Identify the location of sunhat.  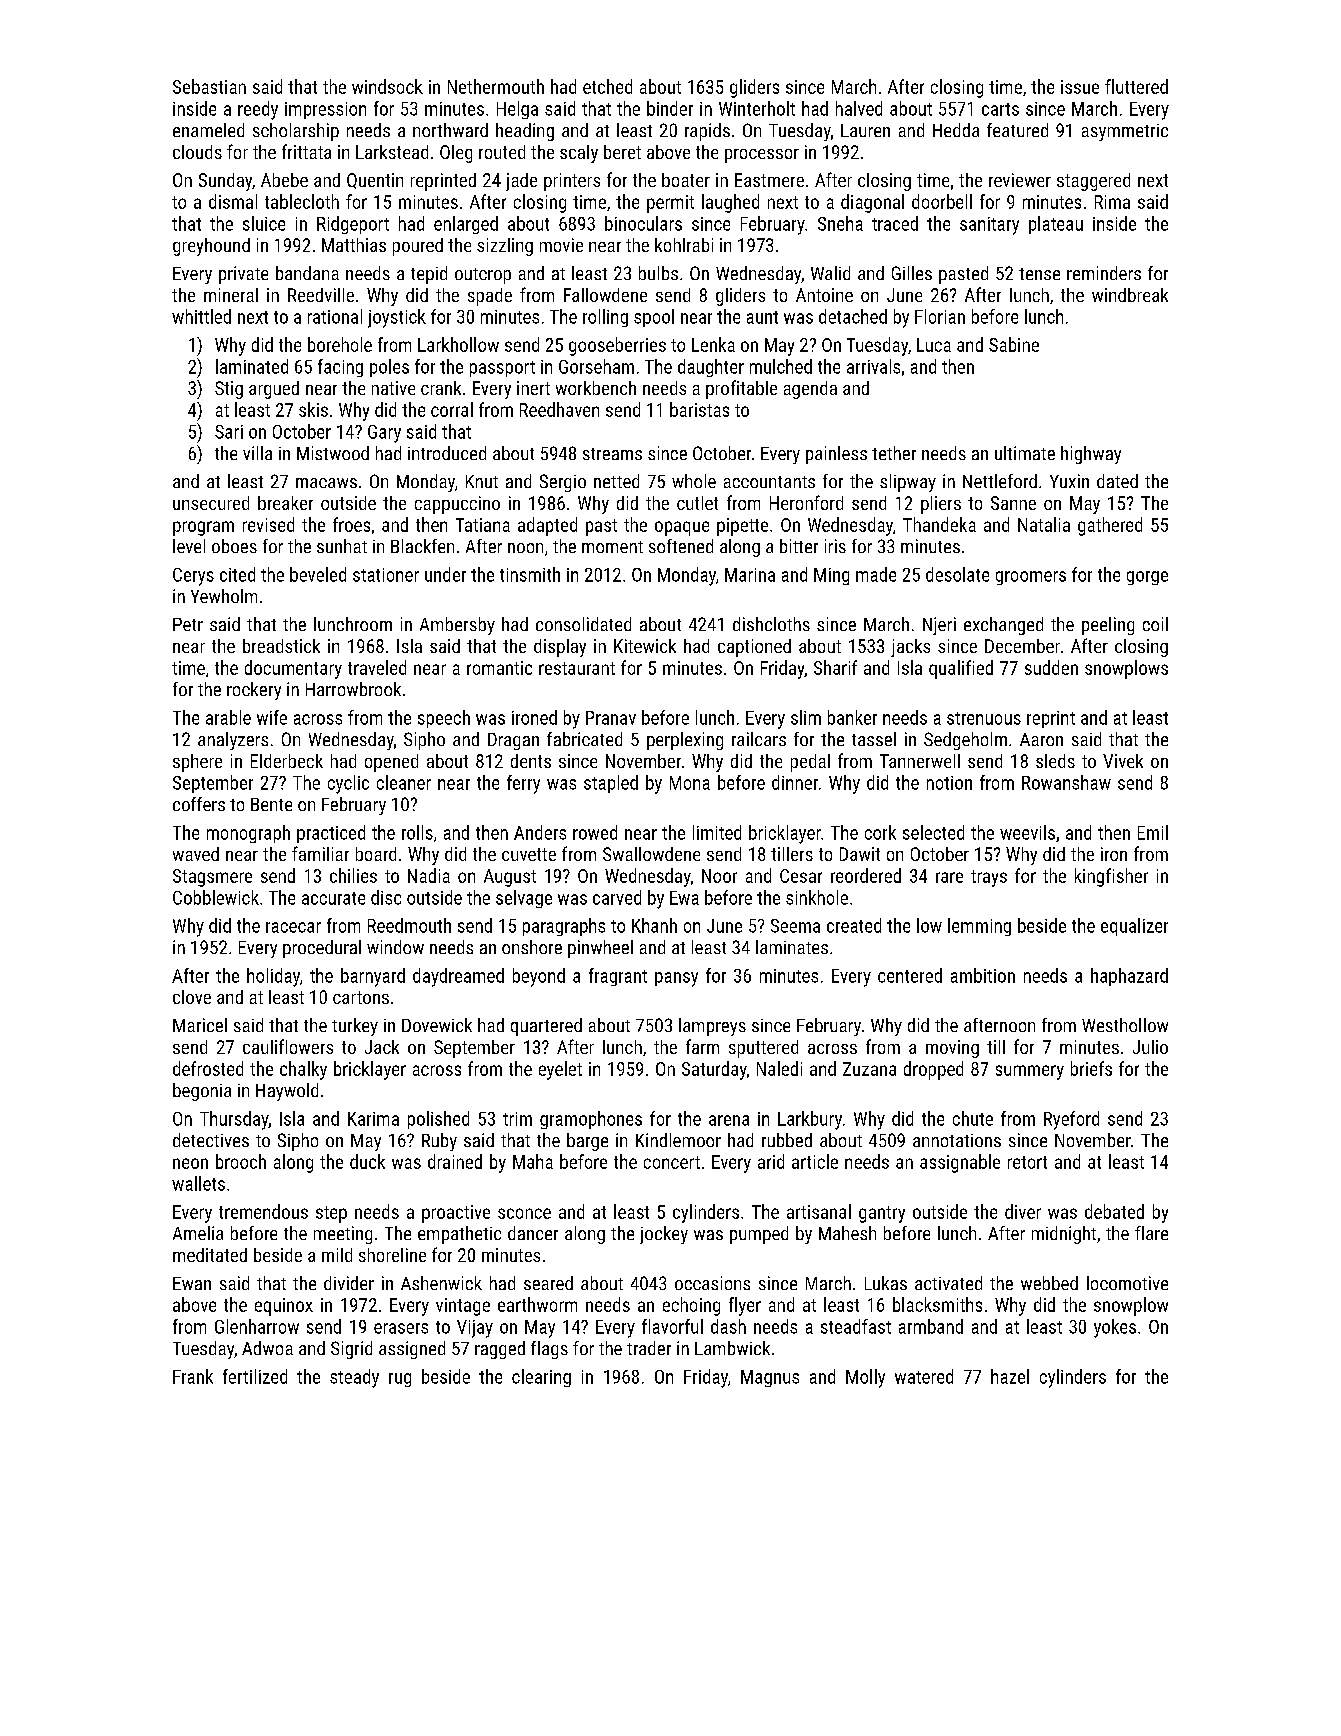
(342, 546).
